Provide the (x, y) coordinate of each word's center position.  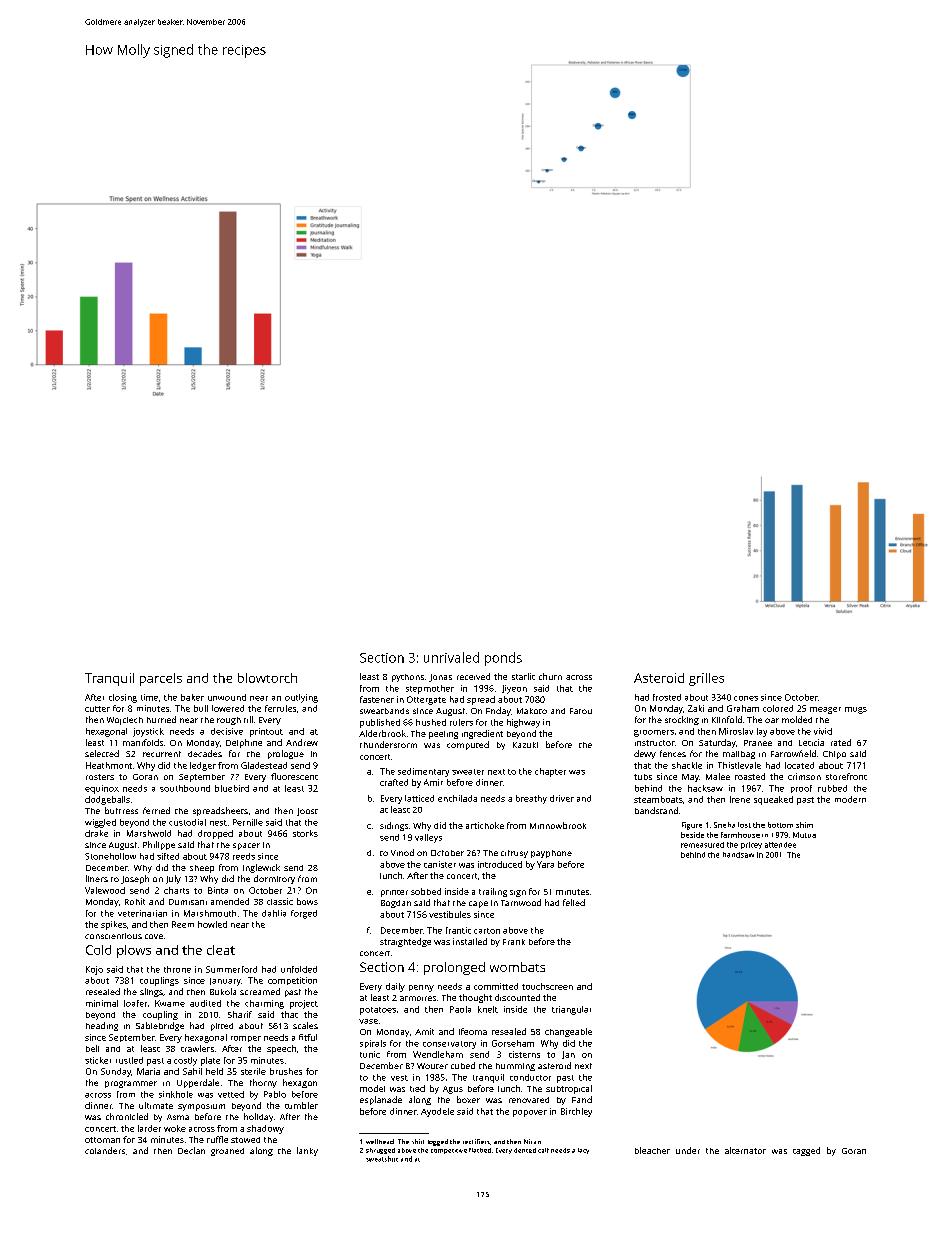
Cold (98, 950)
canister (440, 864)
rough (229, 721)
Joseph (135, 879)
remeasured (702, 845)
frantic (458, 930)
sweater (468, 772)
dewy (645, 754)
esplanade (381, 1100)
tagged (806, 1151)
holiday (258, 1117)
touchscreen (547, 986)
